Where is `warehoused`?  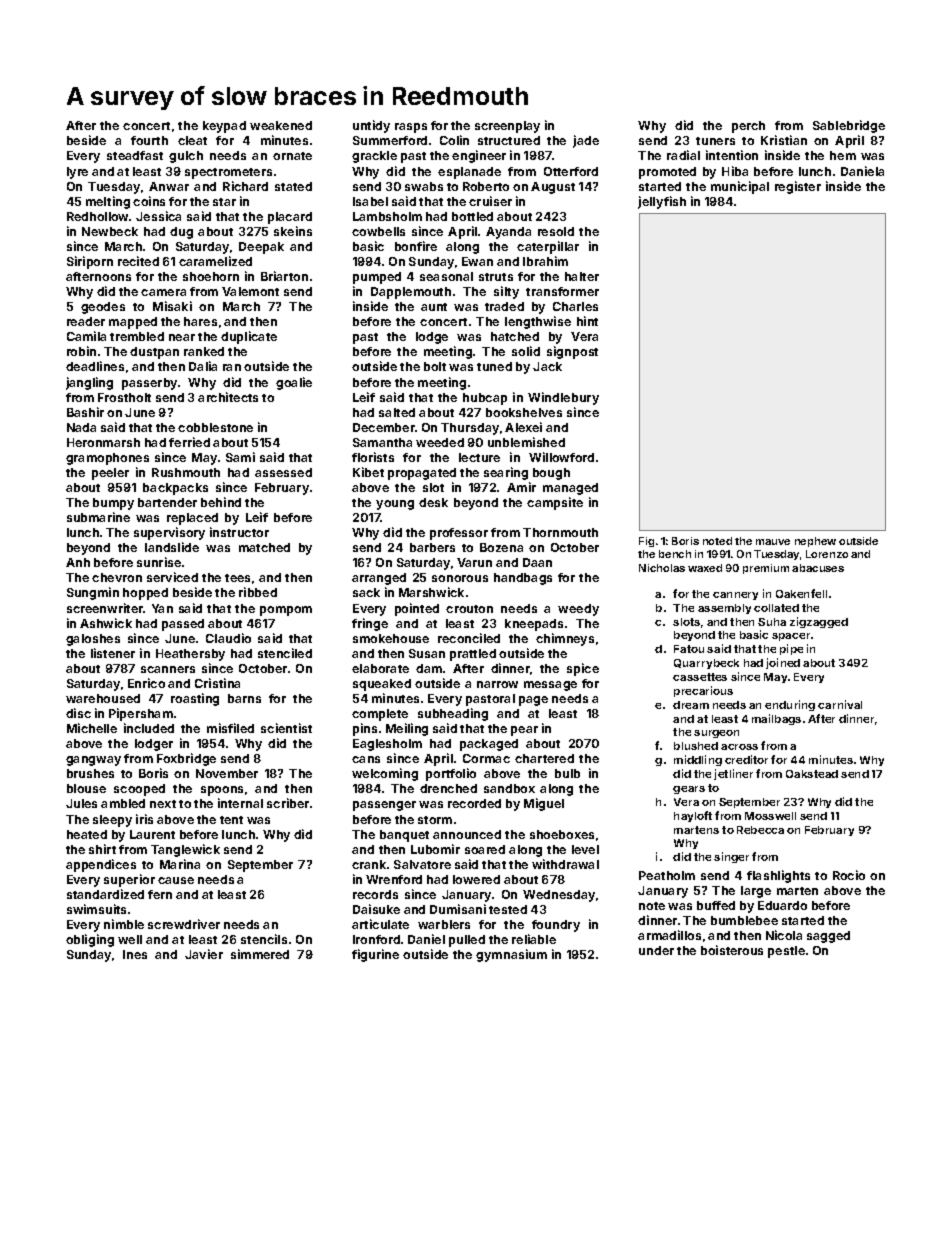 warehoused is located at coordinates (103, 698).
